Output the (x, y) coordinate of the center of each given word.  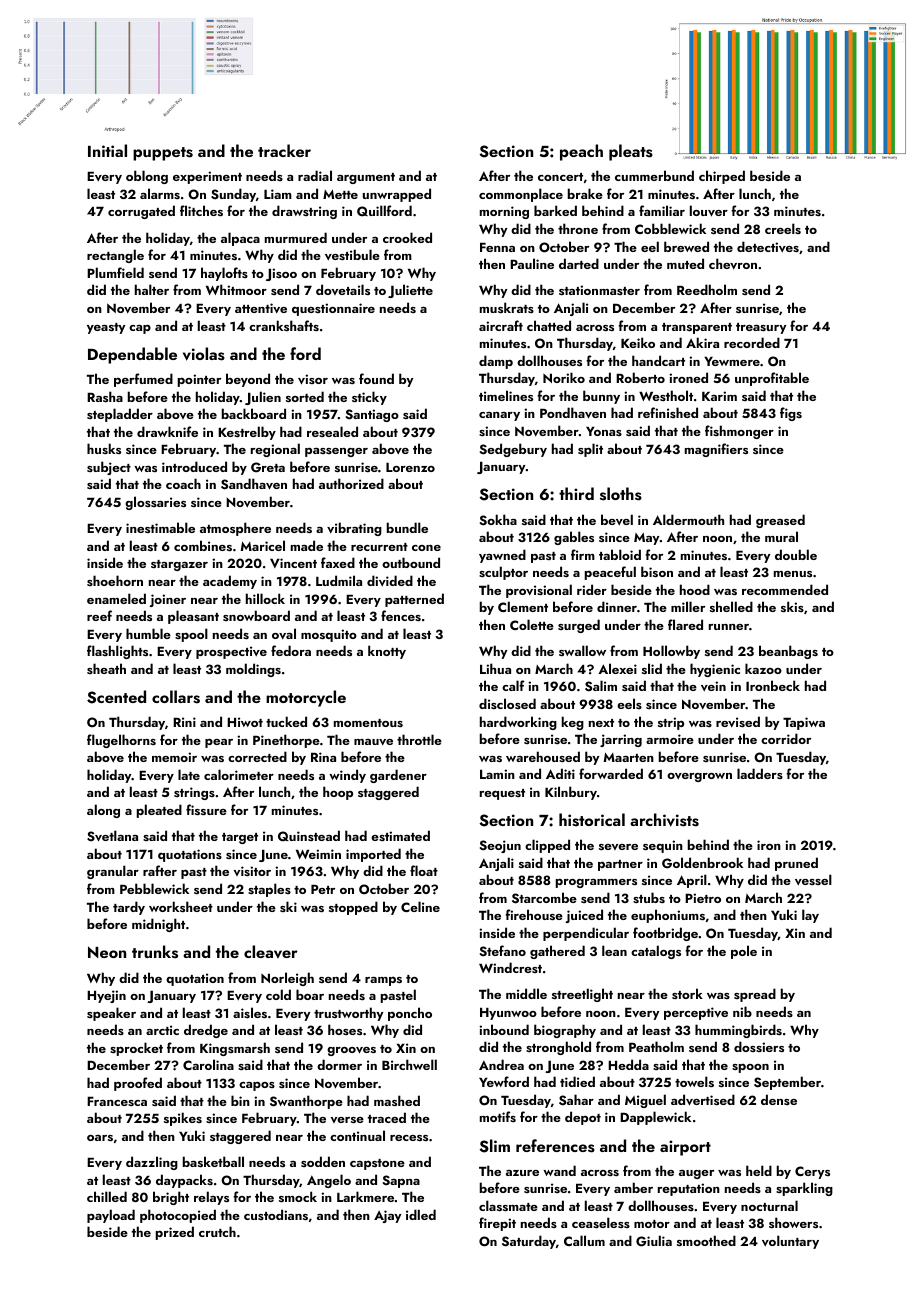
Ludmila (339, 580)
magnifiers (716, 450)
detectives (768, 246)
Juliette (410, 291)
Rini (184, 722)
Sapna (401, 1181)
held (759, 1170)
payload (111, 1216)
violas (204, 354)
